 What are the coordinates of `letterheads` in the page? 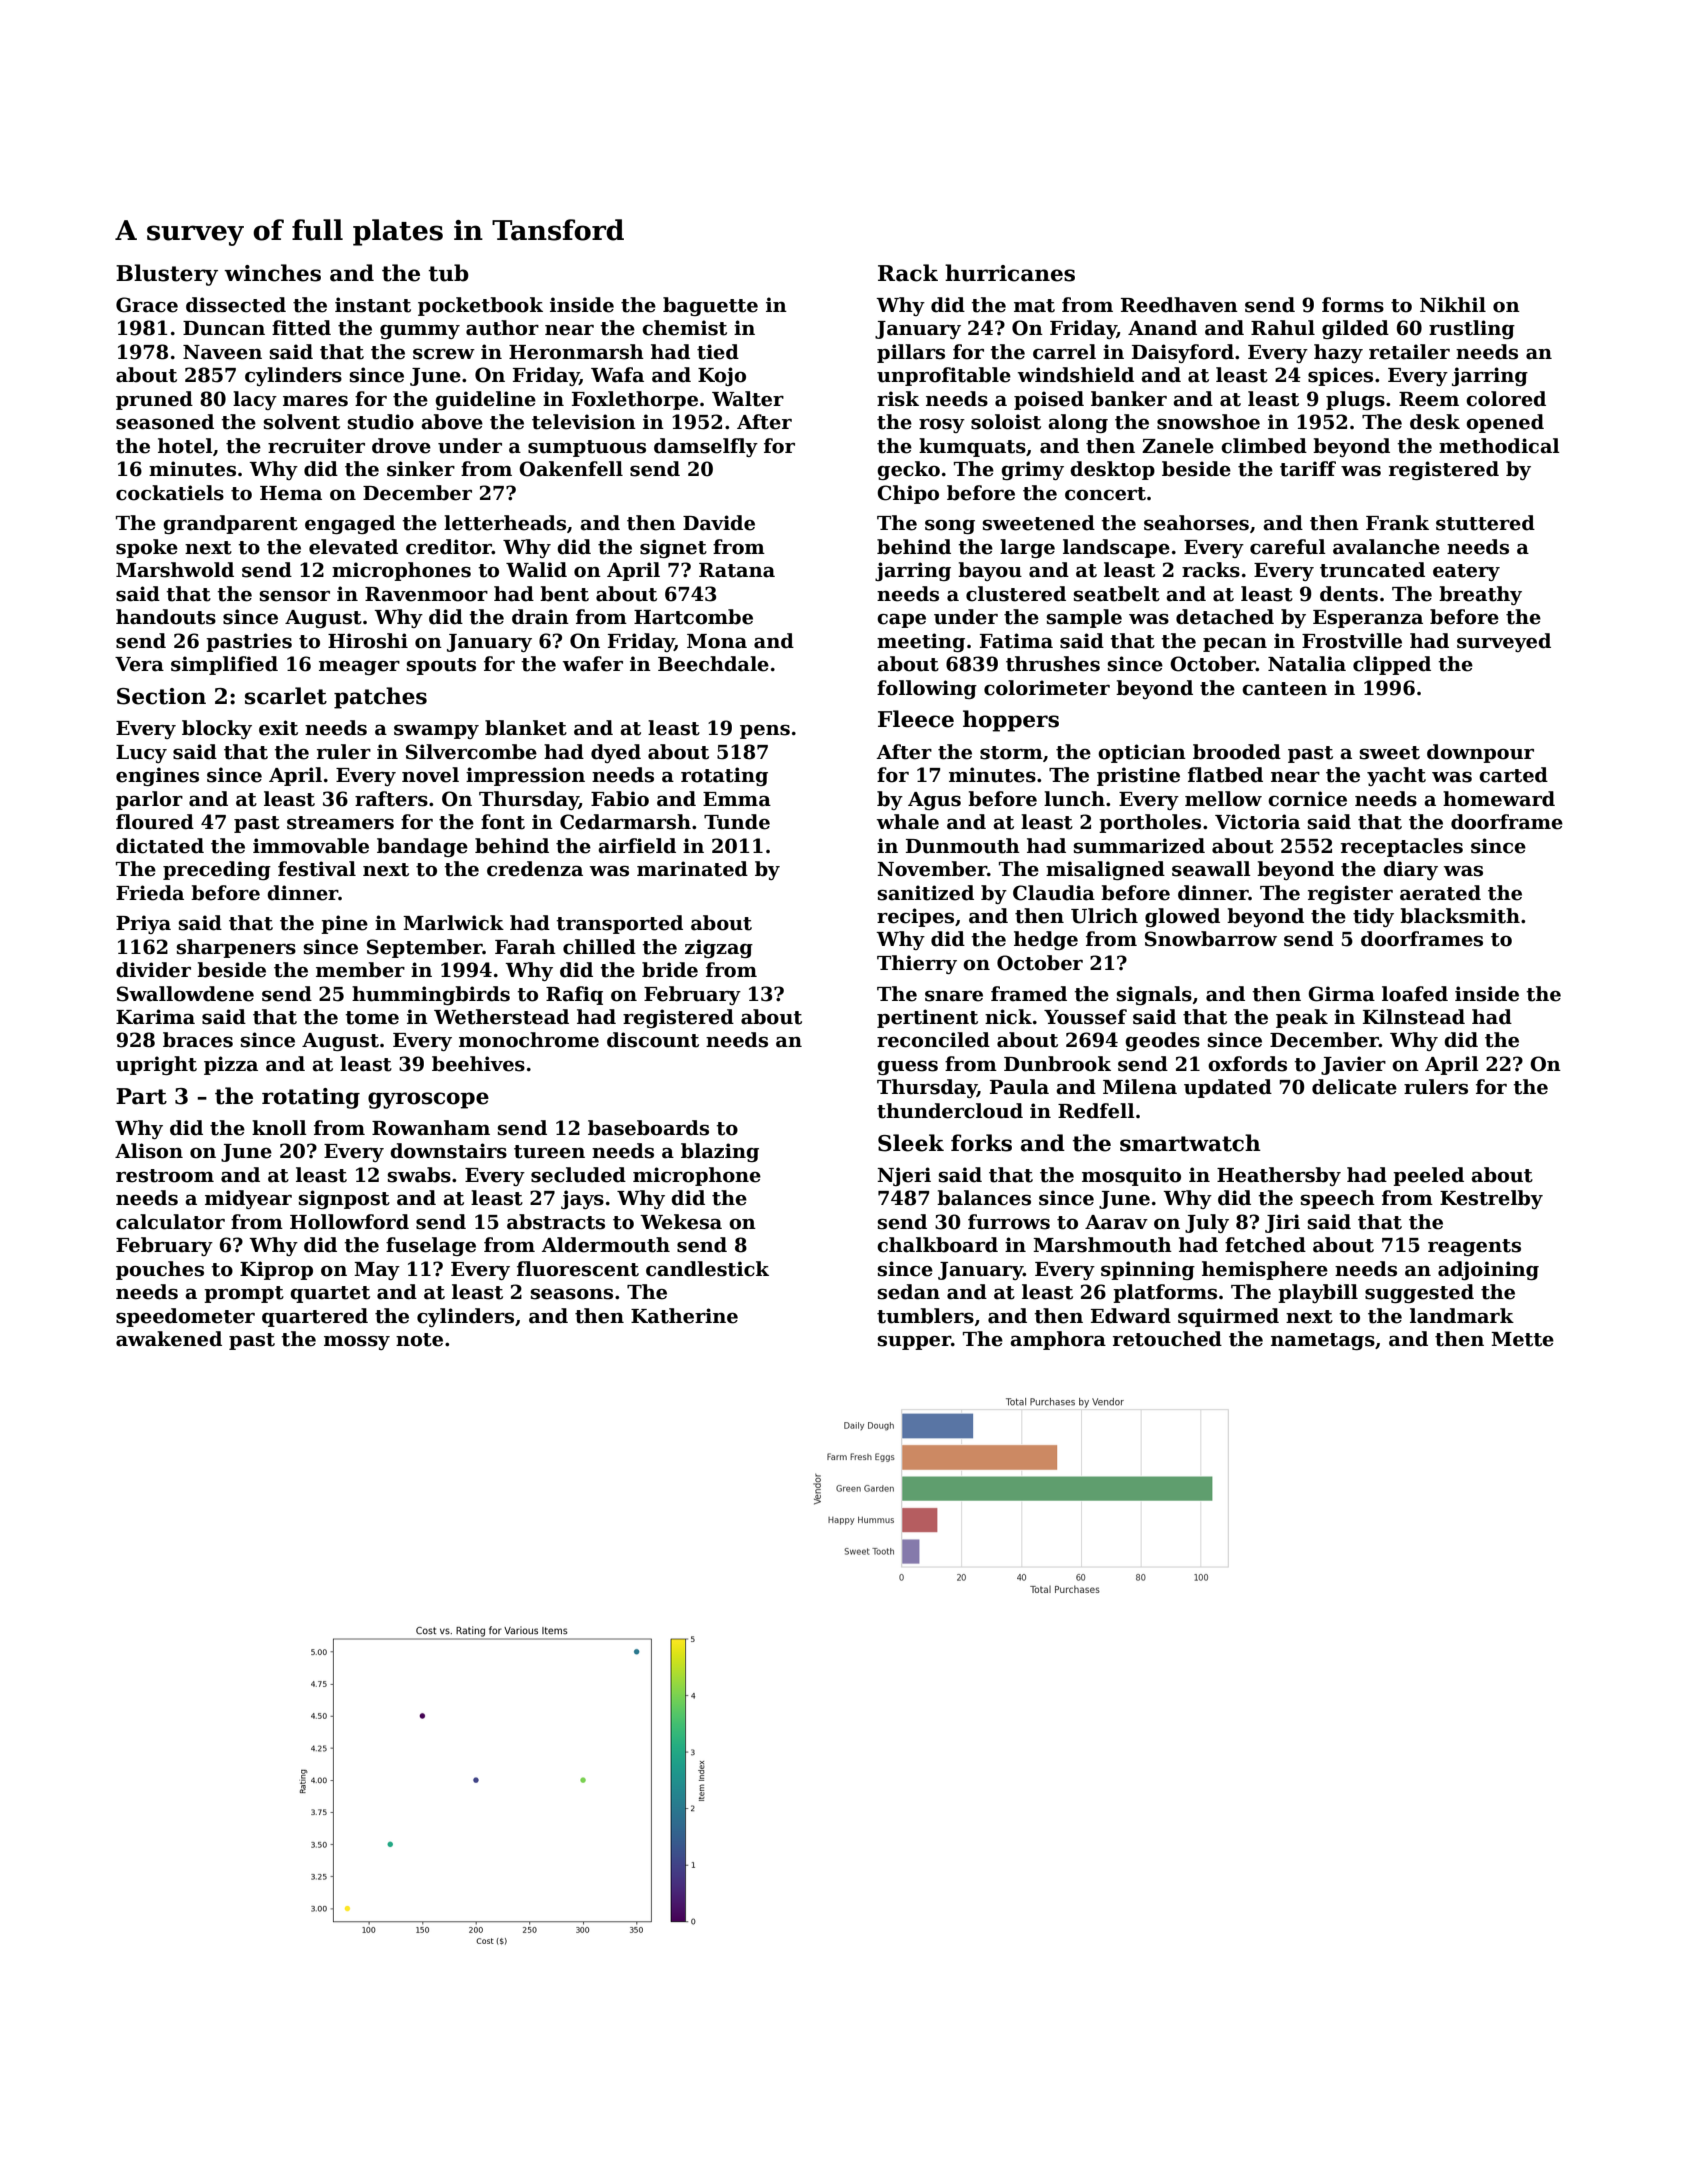 It's located at (505, 523).
